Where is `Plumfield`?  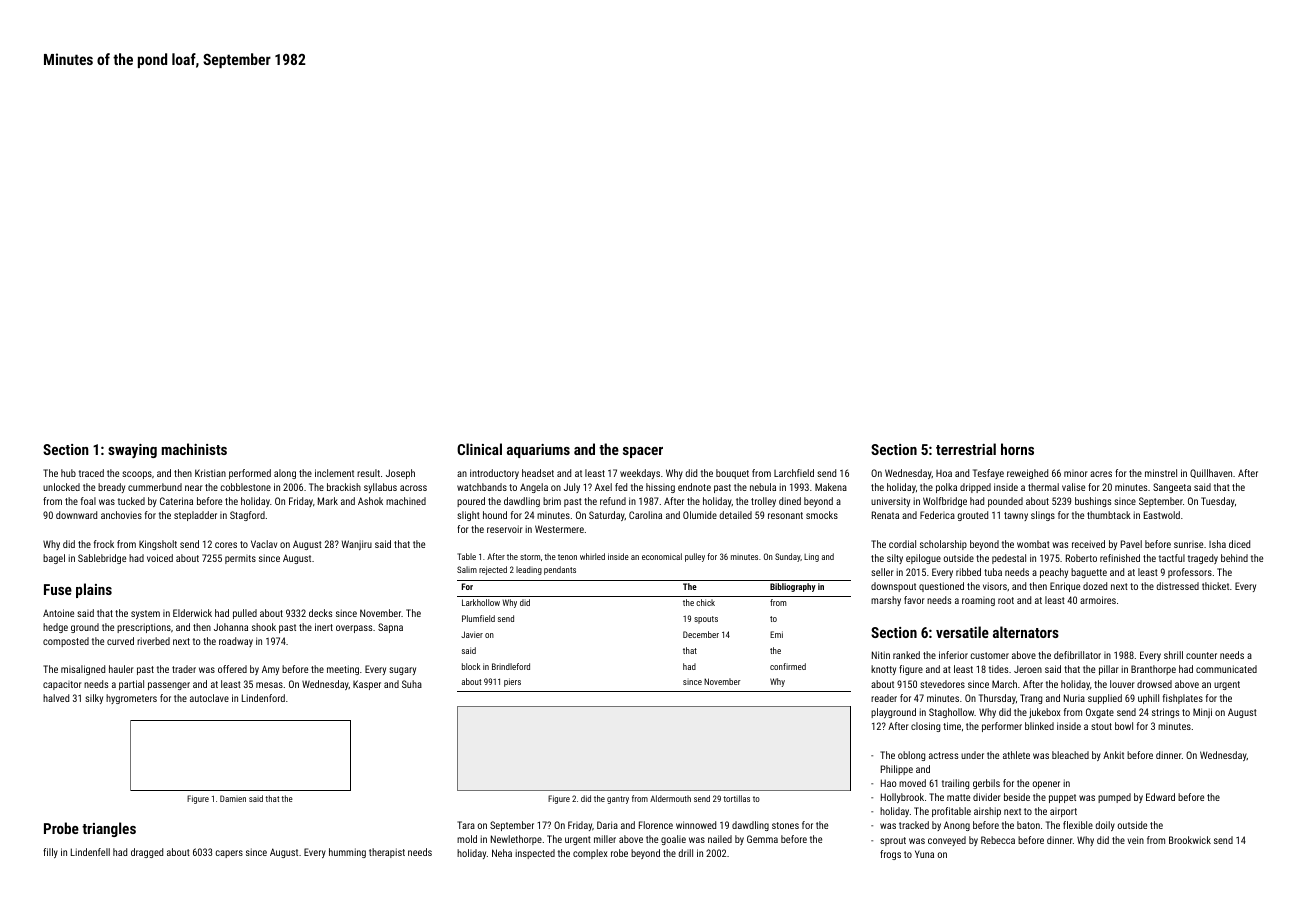
Plumfield is located at coordinates (478, 618).
